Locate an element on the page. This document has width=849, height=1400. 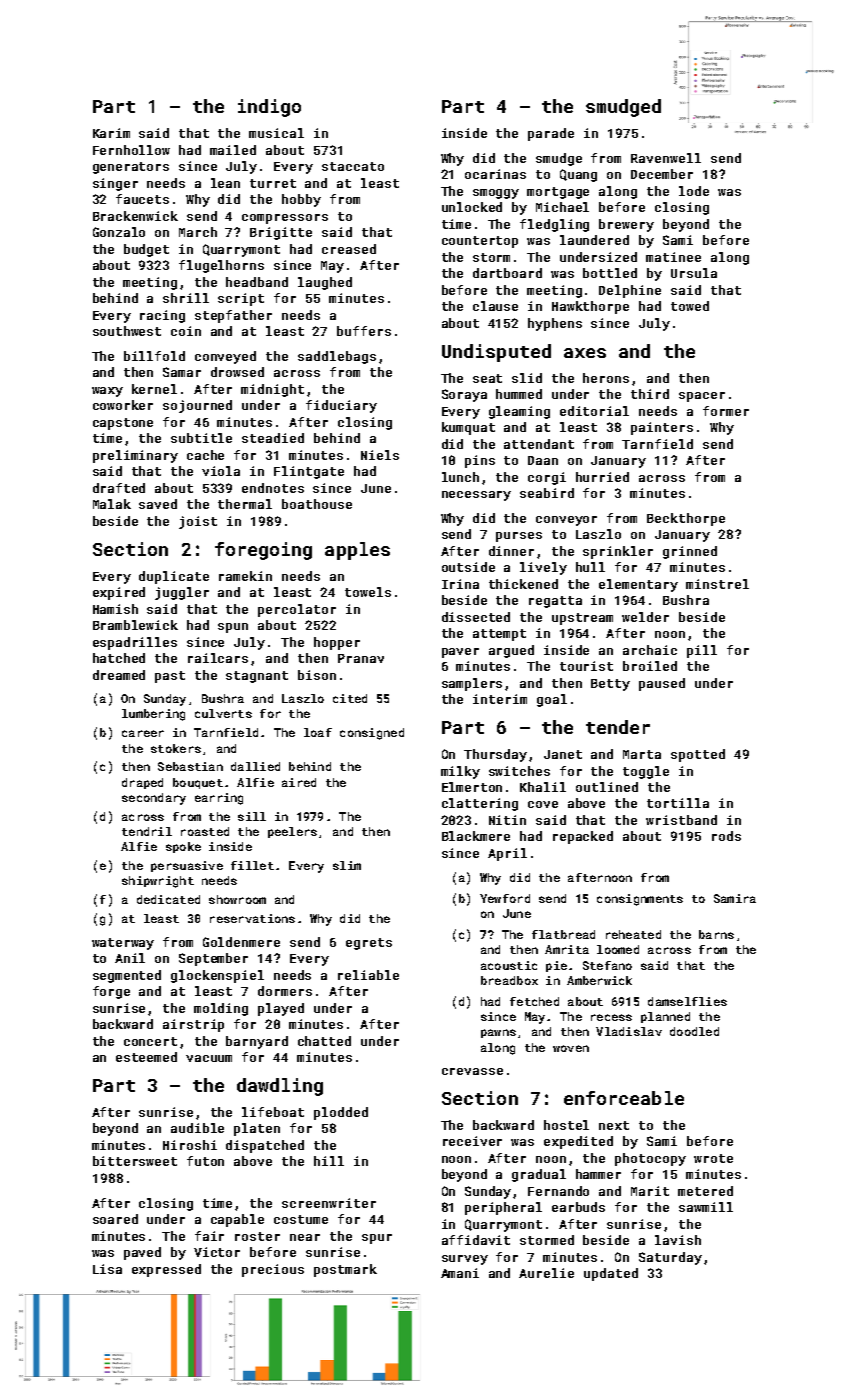
wristband is located at coordinates (681, 820).
